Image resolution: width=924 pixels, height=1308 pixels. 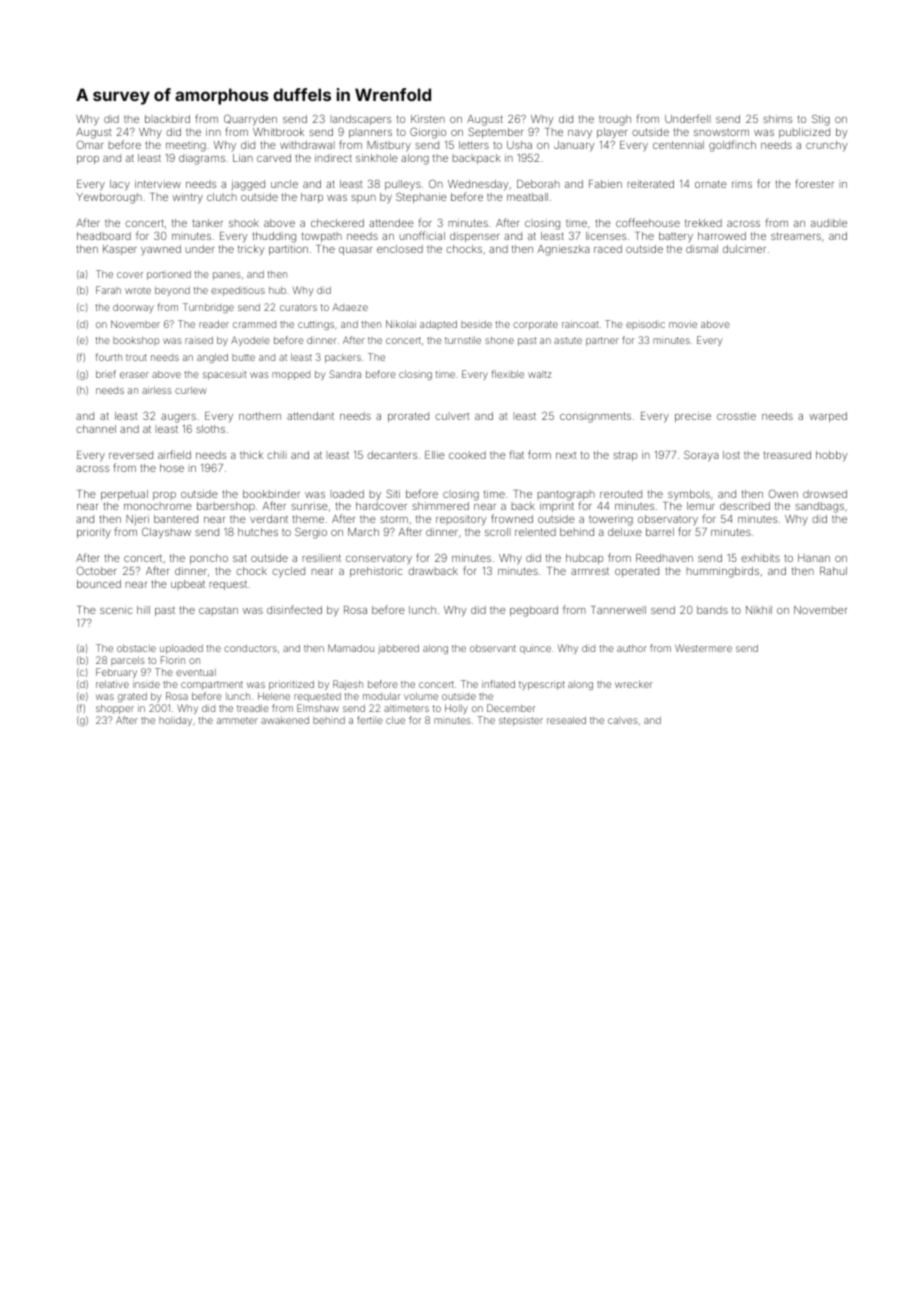 I want to click on chili, so click(x=277, y=455).
